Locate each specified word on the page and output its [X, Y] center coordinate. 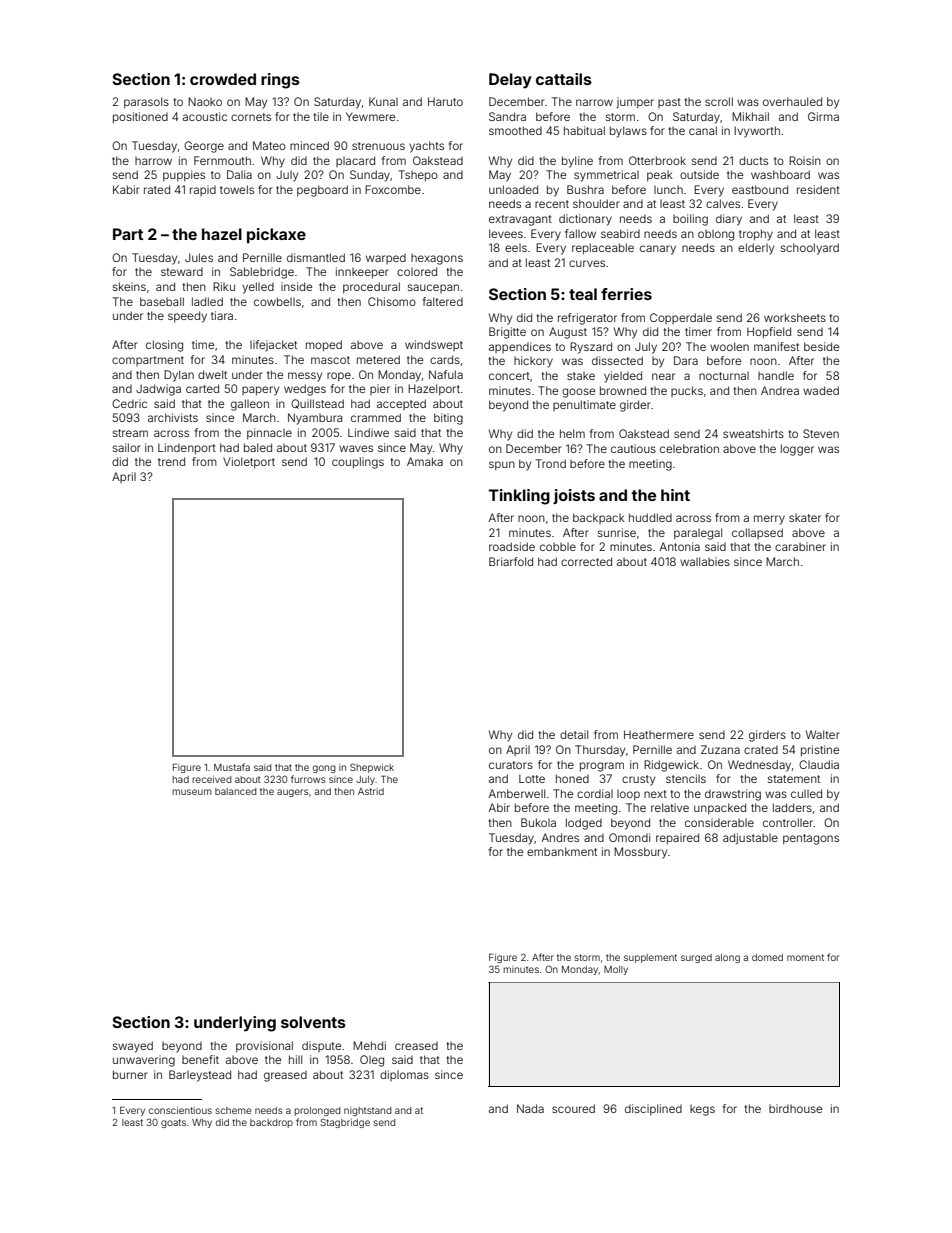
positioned [140, 118]
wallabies [705, 561]
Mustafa [232, 767]
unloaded [513, 189]
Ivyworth [757, 132]
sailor [127, 447]
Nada [530, 1108]
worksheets [795, 317]
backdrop [271, 1123]
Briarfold [511, 561]
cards [445, 359]
